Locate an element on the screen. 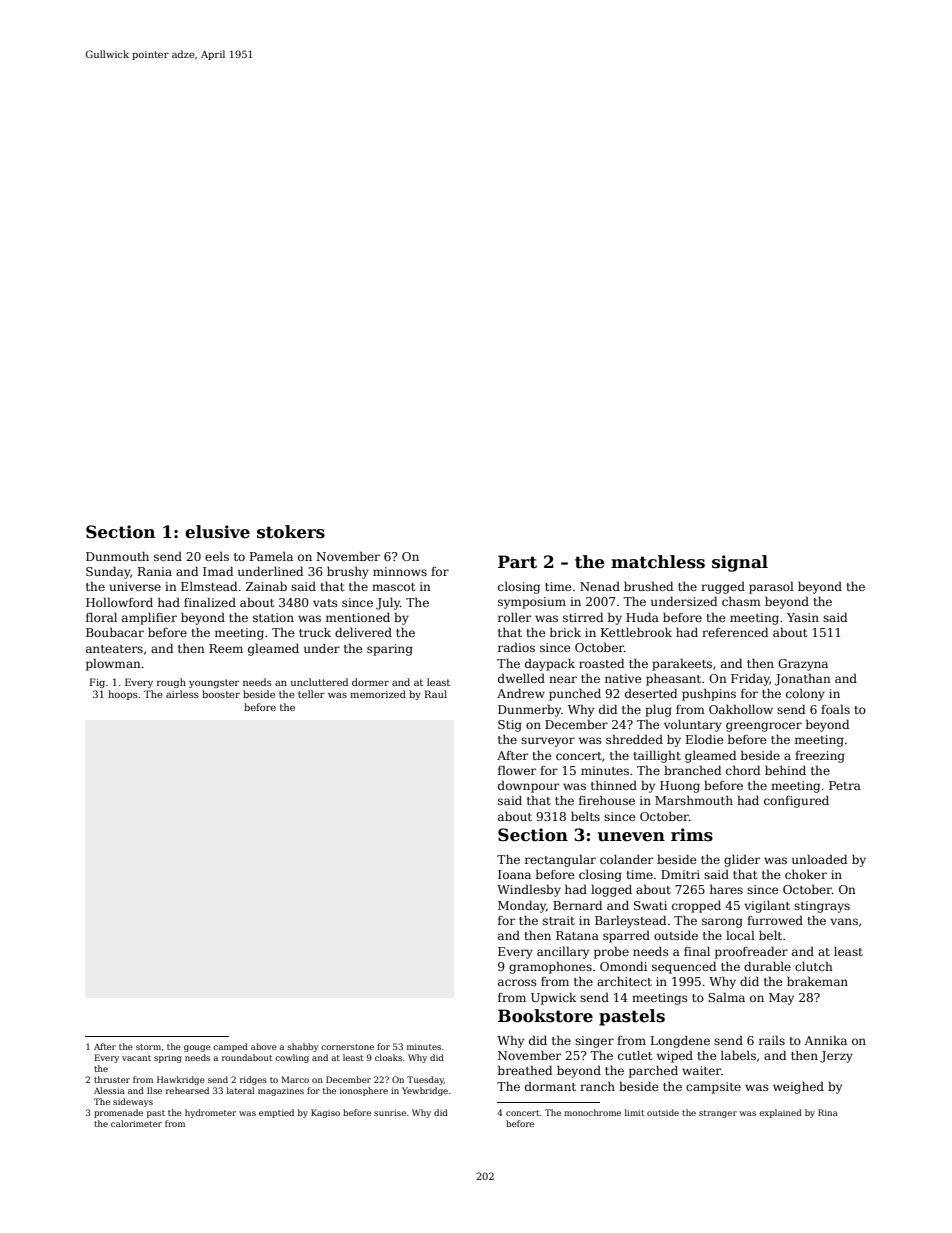 This screenshot has height=1233, width=952. architect is located at coordinates (624, 981).
